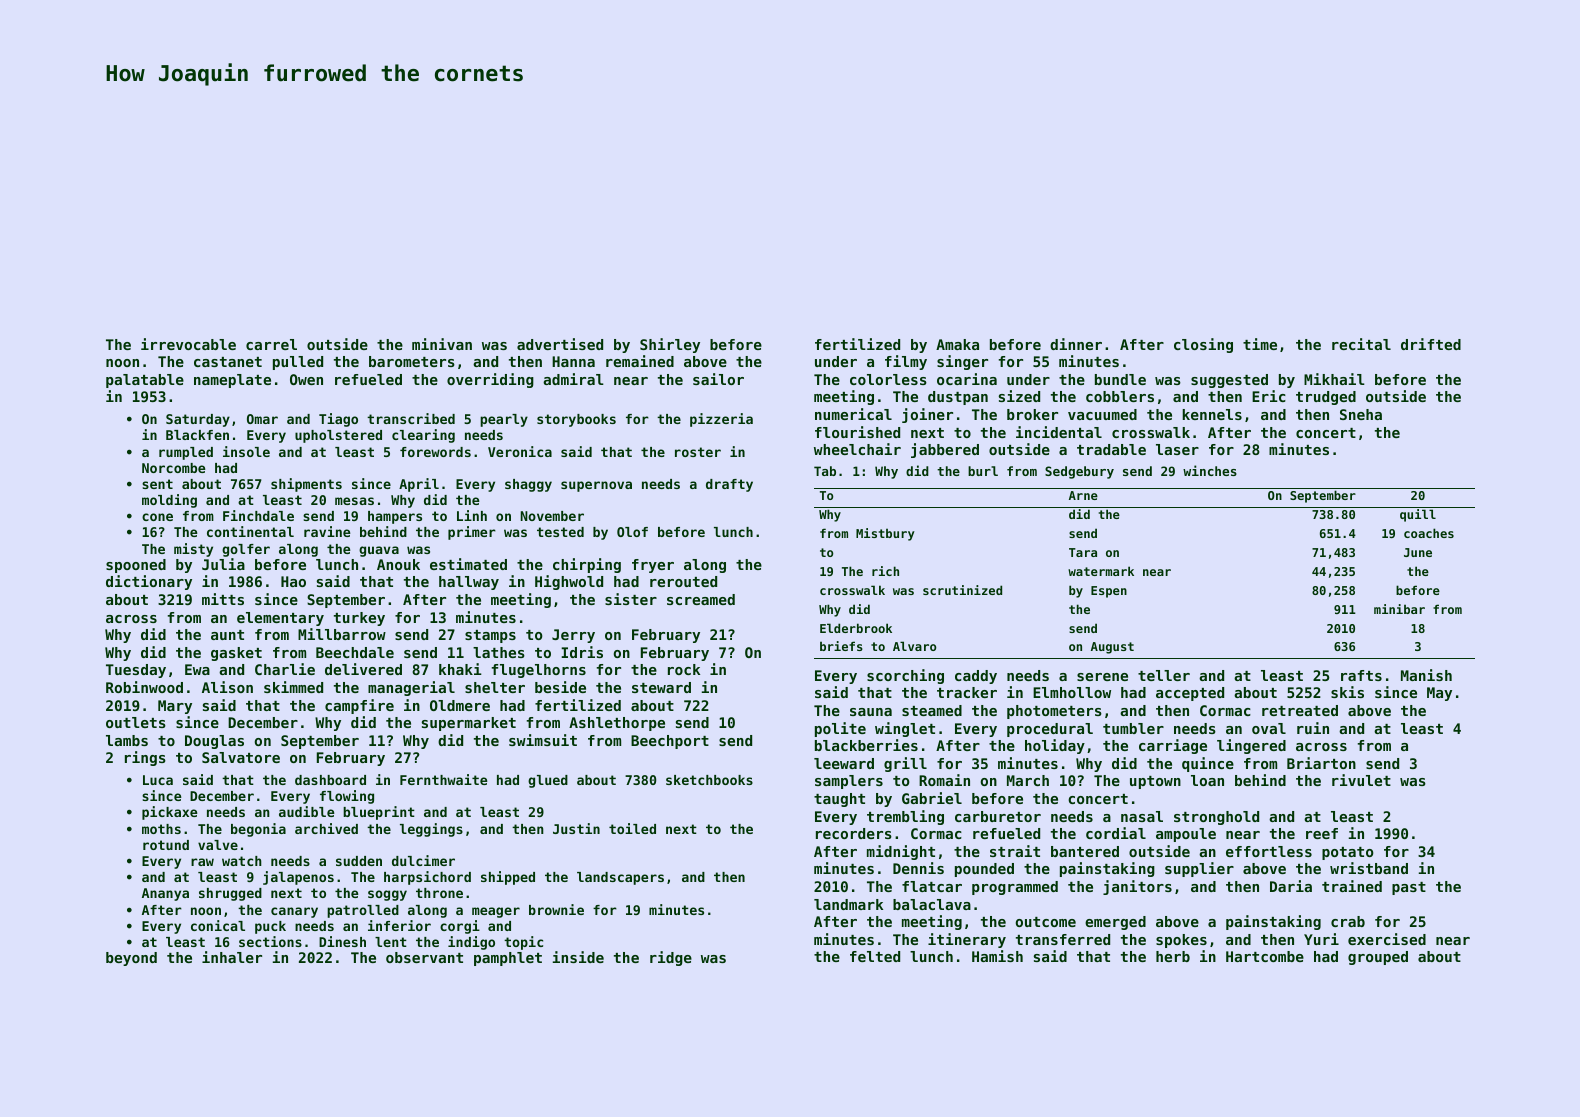 Image resolution: width=1580 pixels, height=1117 pixels. Describe the element at coordinates (698, 452) in the document. I see `roster` at that location.
